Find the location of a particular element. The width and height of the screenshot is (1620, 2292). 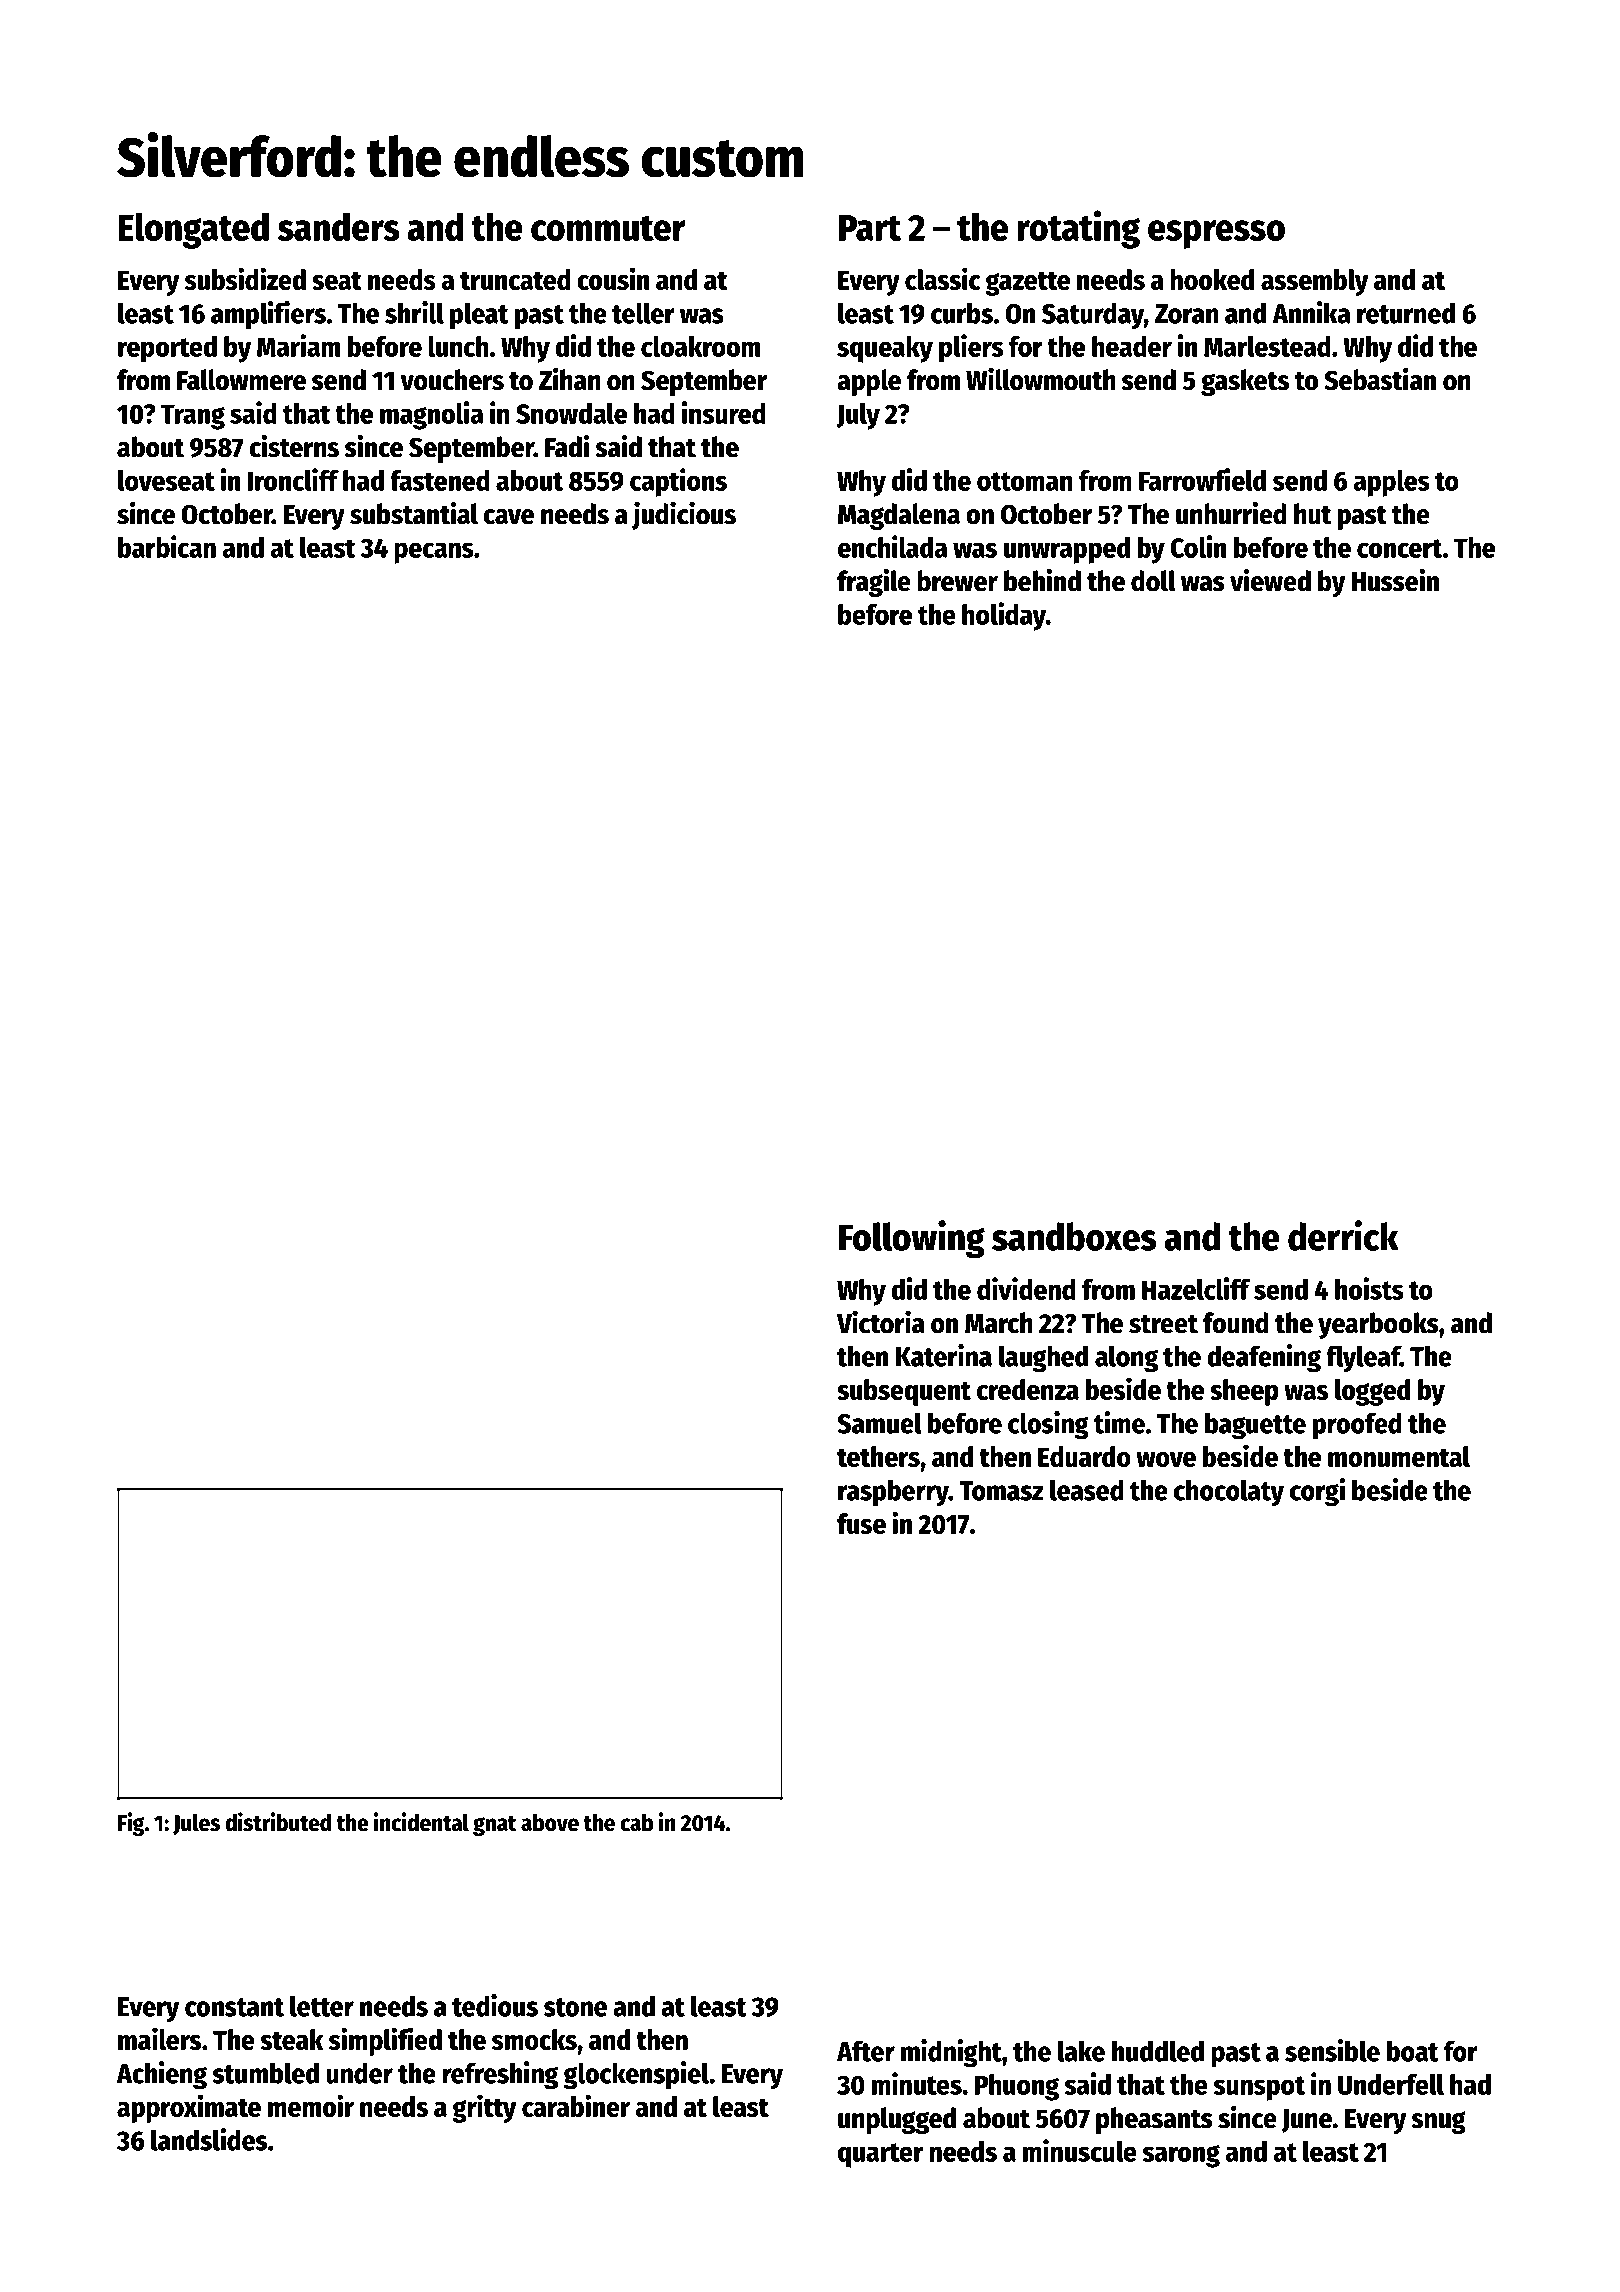

deafening is located at coordinates (1264, 1358).
